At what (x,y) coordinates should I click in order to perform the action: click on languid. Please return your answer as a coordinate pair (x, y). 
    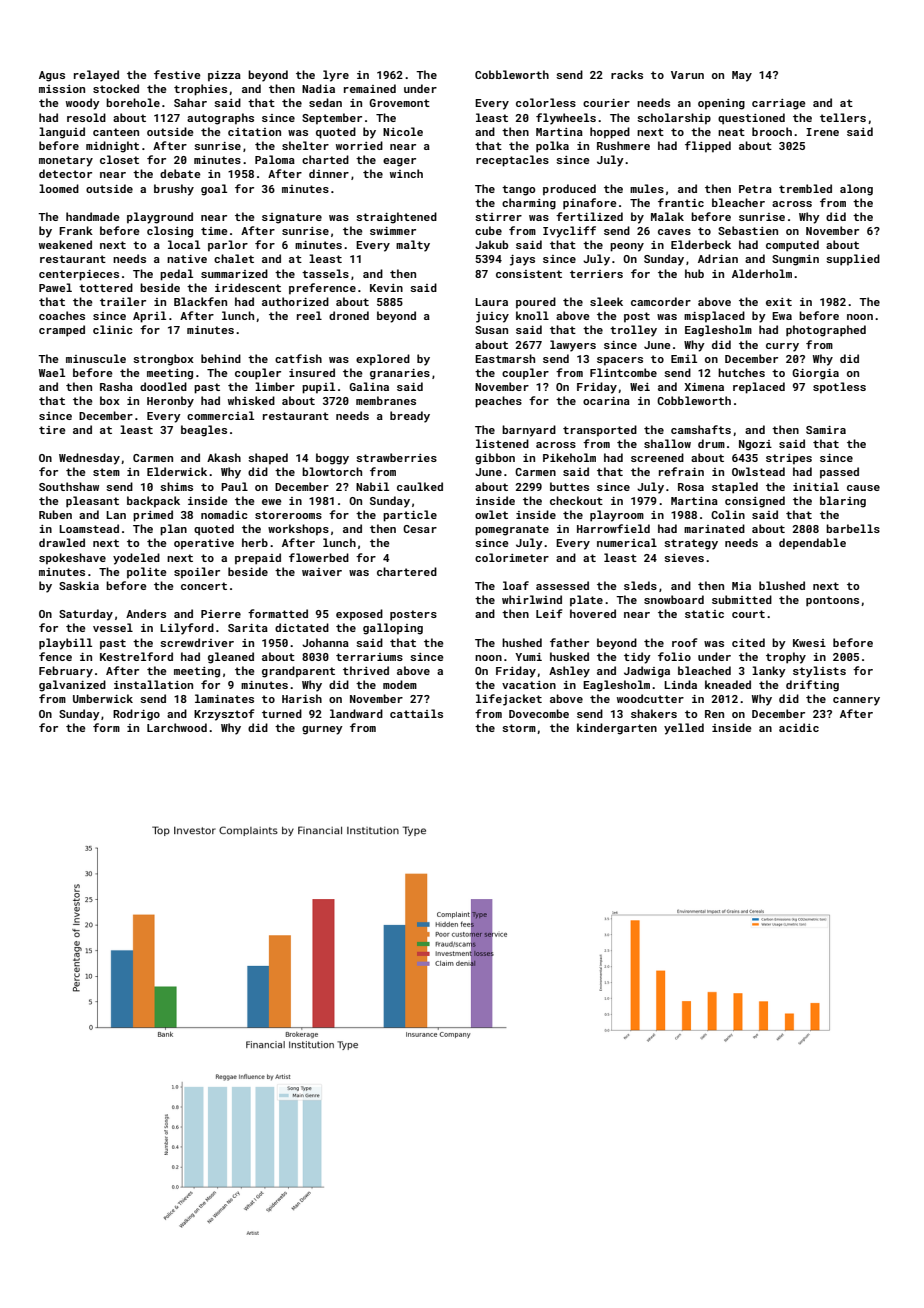
    Looking at the image, I should click on (62, 133).
